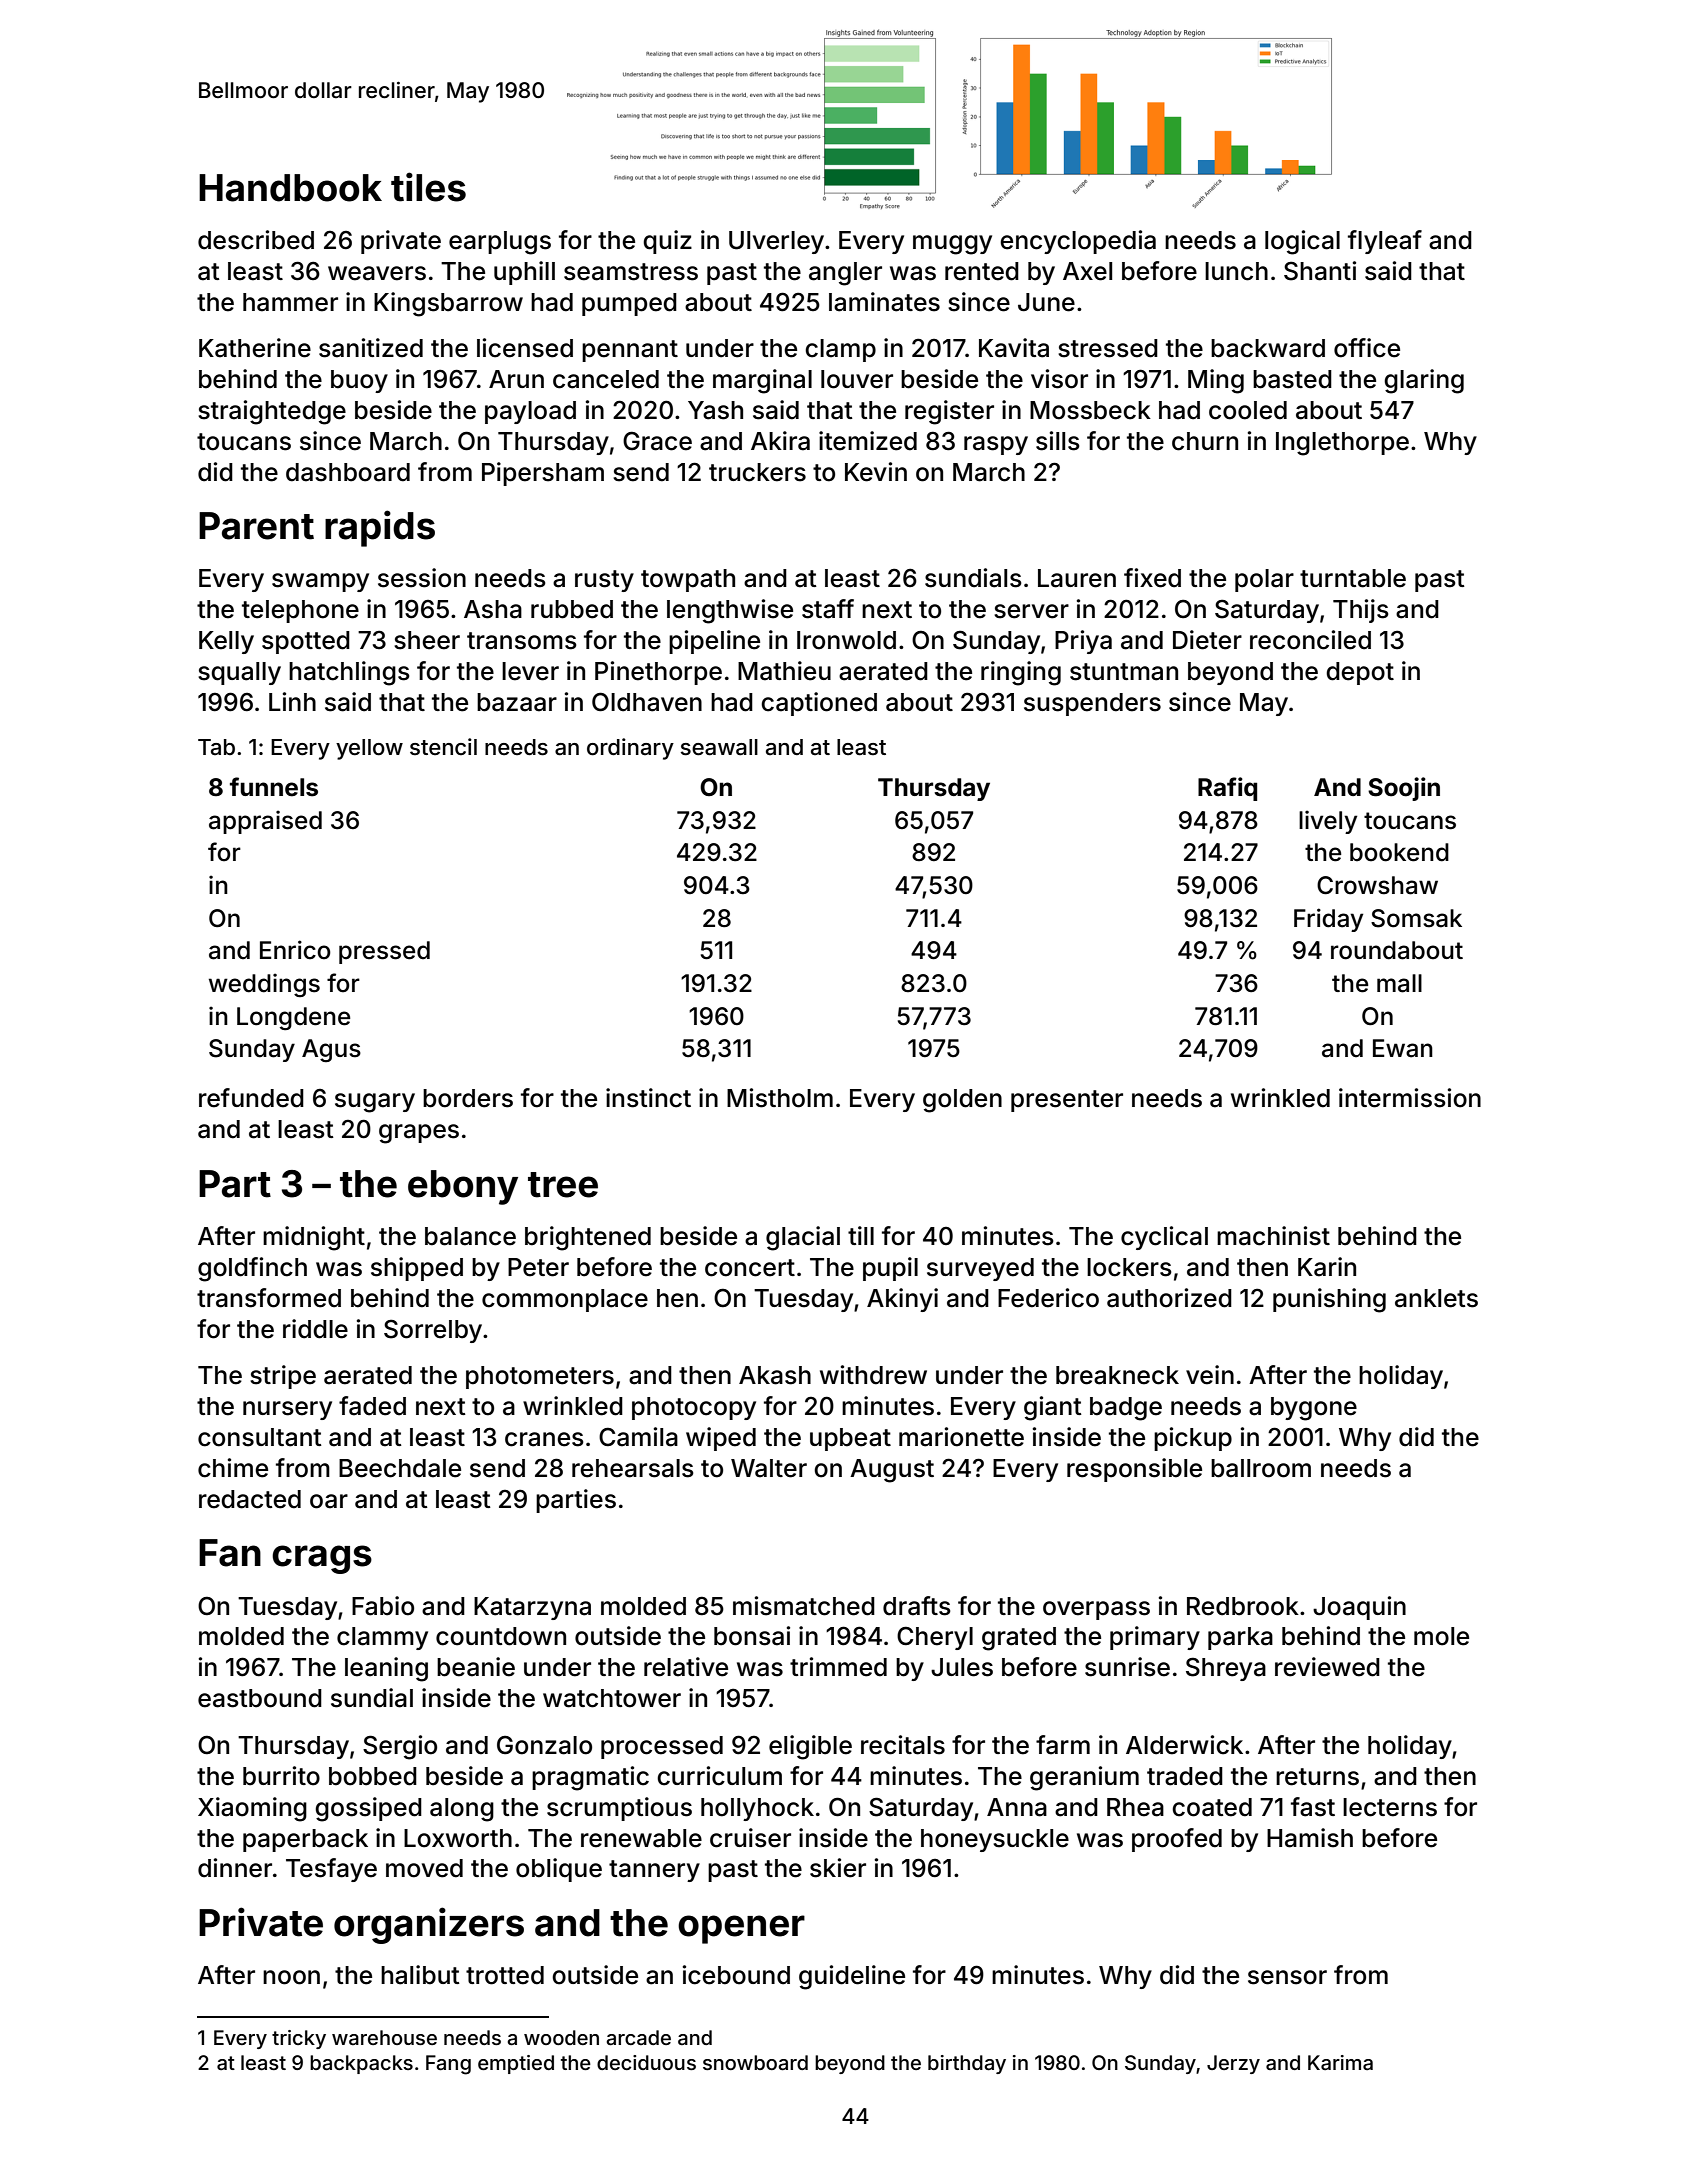  I want to click on Karima, so click(1340, 2062).
